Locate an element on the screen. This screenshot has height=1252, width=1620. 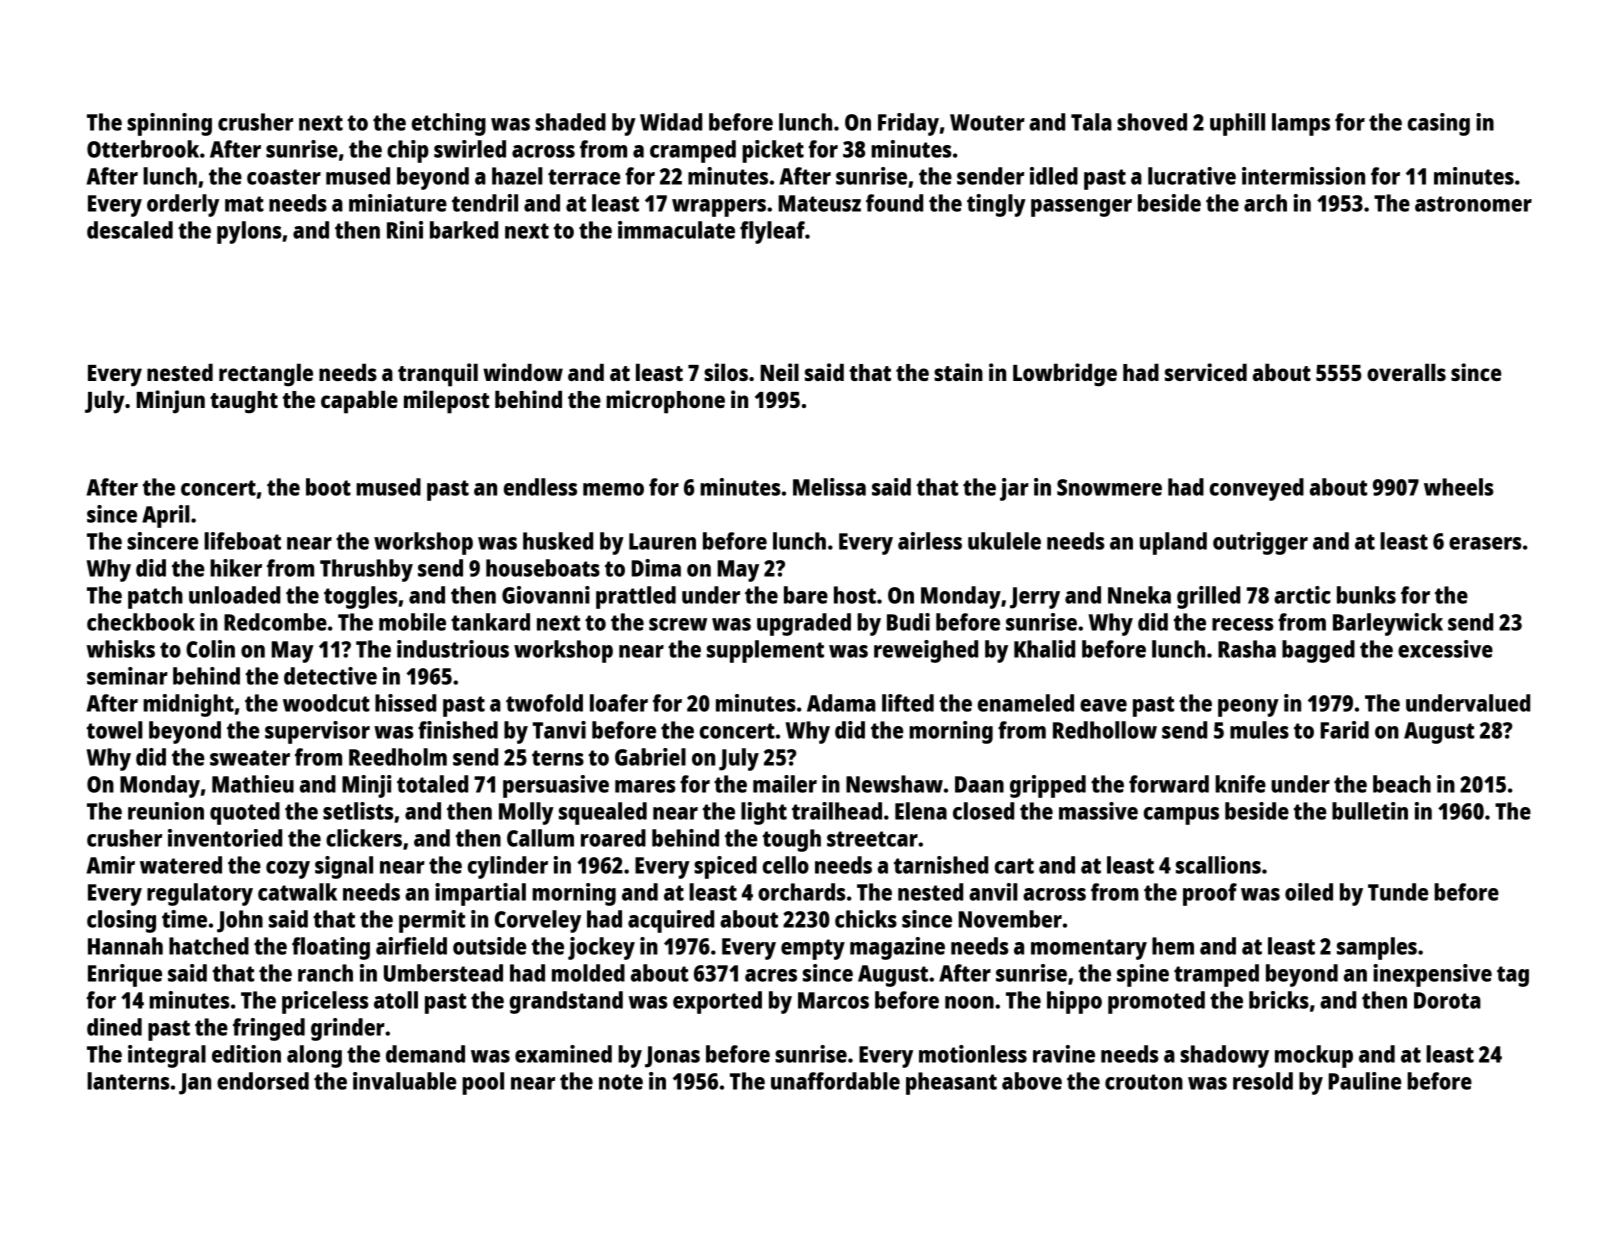
Melissa is located at coordinates (829, 487).
